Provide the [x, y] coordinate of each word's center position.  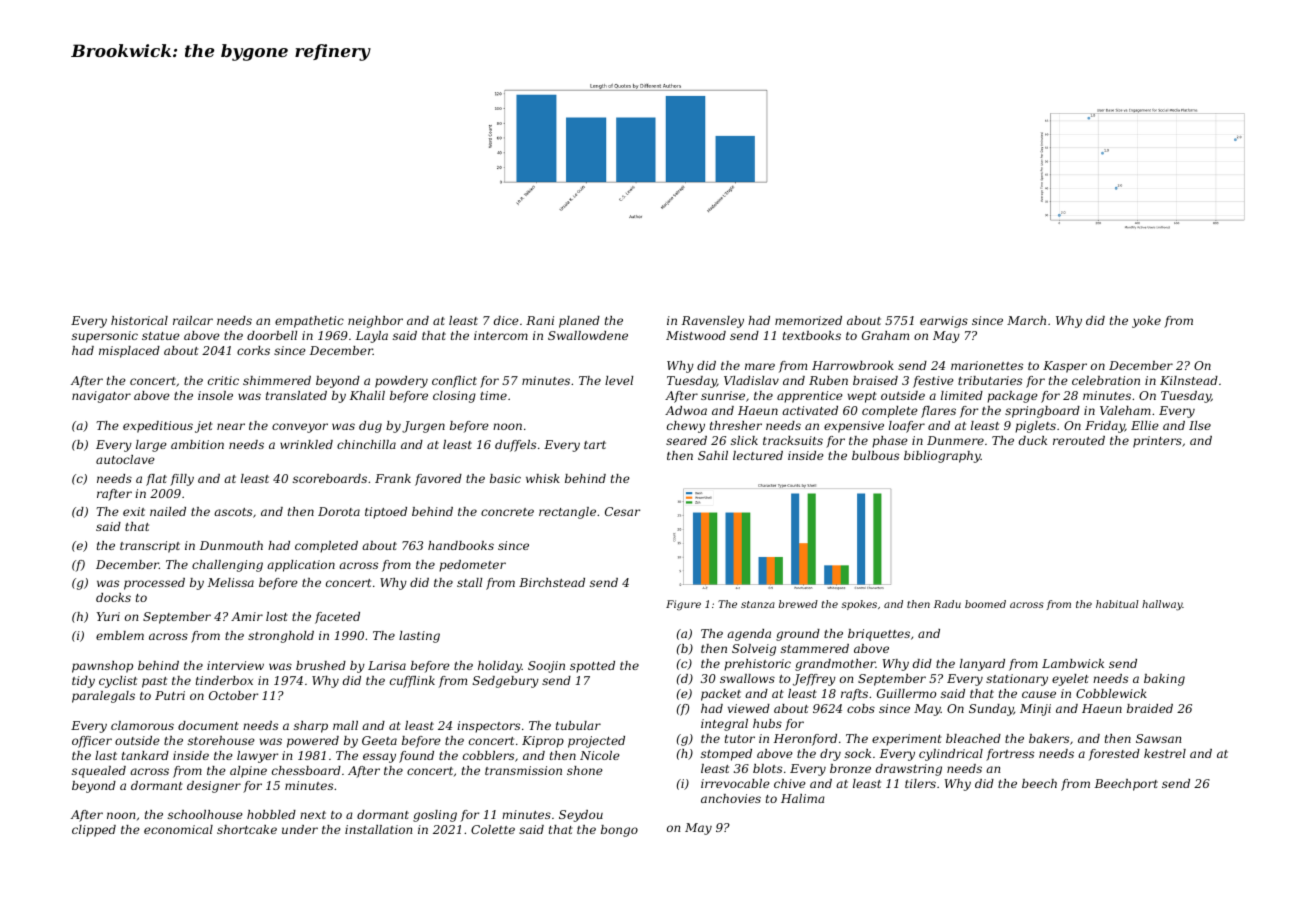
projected [596, 742]
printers [1157, 442]
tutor [740, 739]
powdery [401, 382]
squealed [99, 772]
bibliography [942, 457]
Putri [170, 695]
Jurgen [423, 427]
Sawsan [1158, 738]
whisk [543, 478]
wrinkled [306, 444]
